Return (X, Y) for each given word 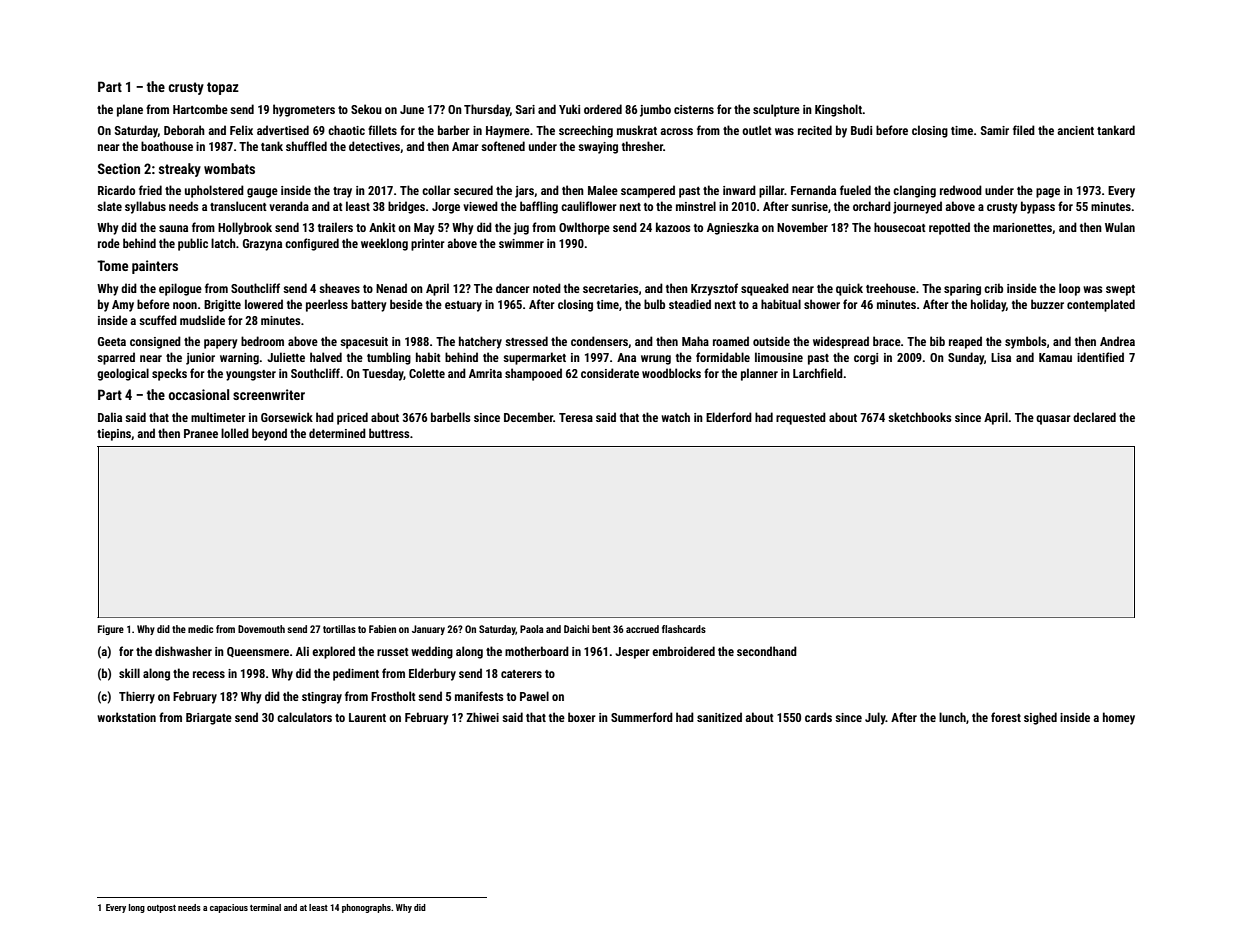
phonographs (366, 908)
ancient (1075, 130)
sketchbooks (919, 417)
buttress (389, 433)
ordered (603, 109)
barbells (450, 417)
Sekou (366, 109)
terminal (265, 907)
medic (200, 629)
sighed (1040, 718)
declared (1094, 417)
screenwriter (269, 394)
